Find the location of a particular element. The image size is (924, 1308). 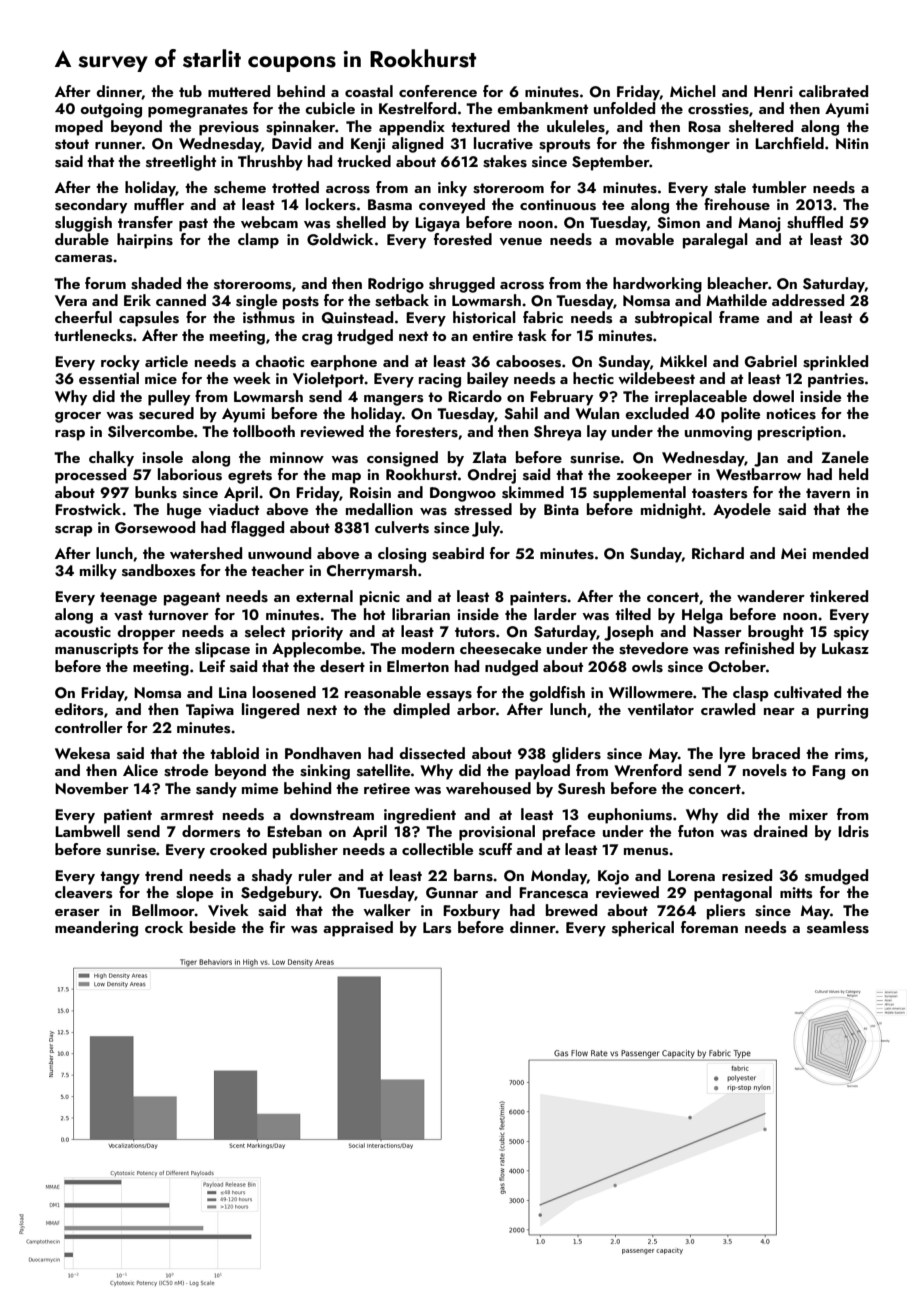

nudged is located at coordinates (511, 668).
